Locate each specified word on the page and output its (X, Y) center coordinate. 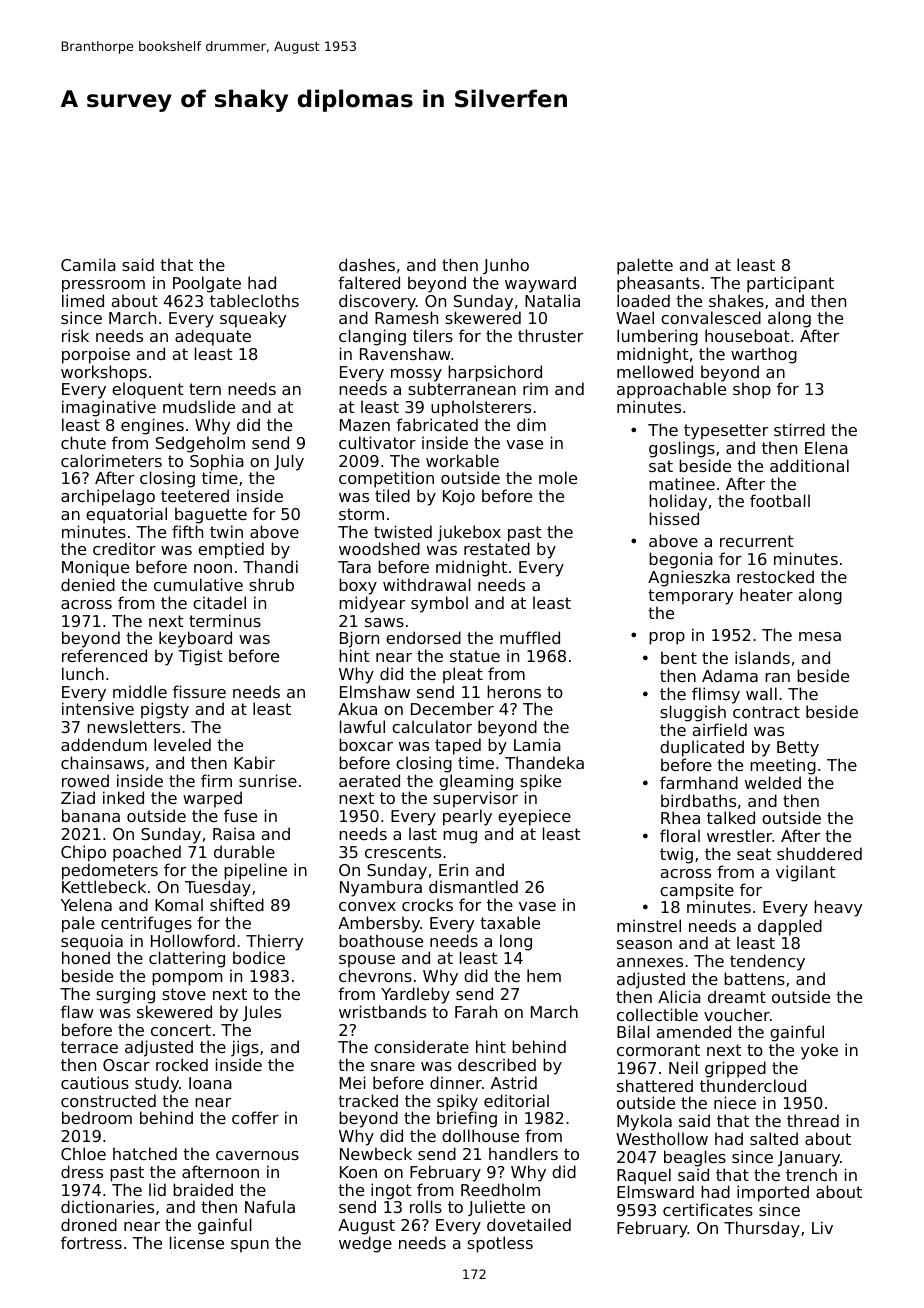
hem (544, 975)
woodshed (379, 548)
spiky (457, 1103)
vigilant (806, 873)
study (157, 1084)
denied (88, 584)
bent (679, 657)
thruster (550, 335)
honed (86, 958)
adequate (213, 337)
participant (790, 284)
